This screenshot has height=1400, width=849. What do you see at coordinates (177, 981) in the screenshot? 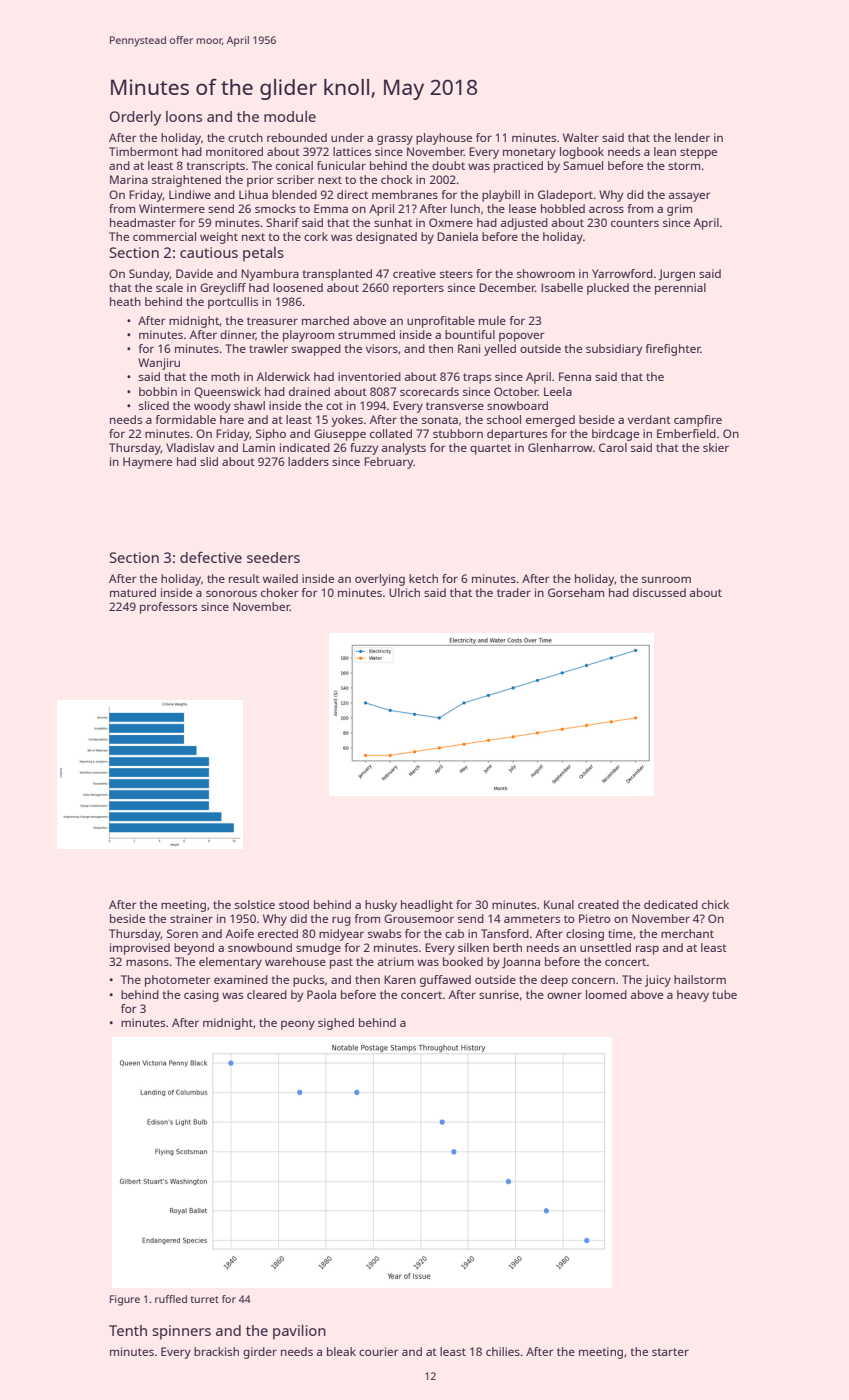
I see `photometer` at bounding box center [177, 981].
